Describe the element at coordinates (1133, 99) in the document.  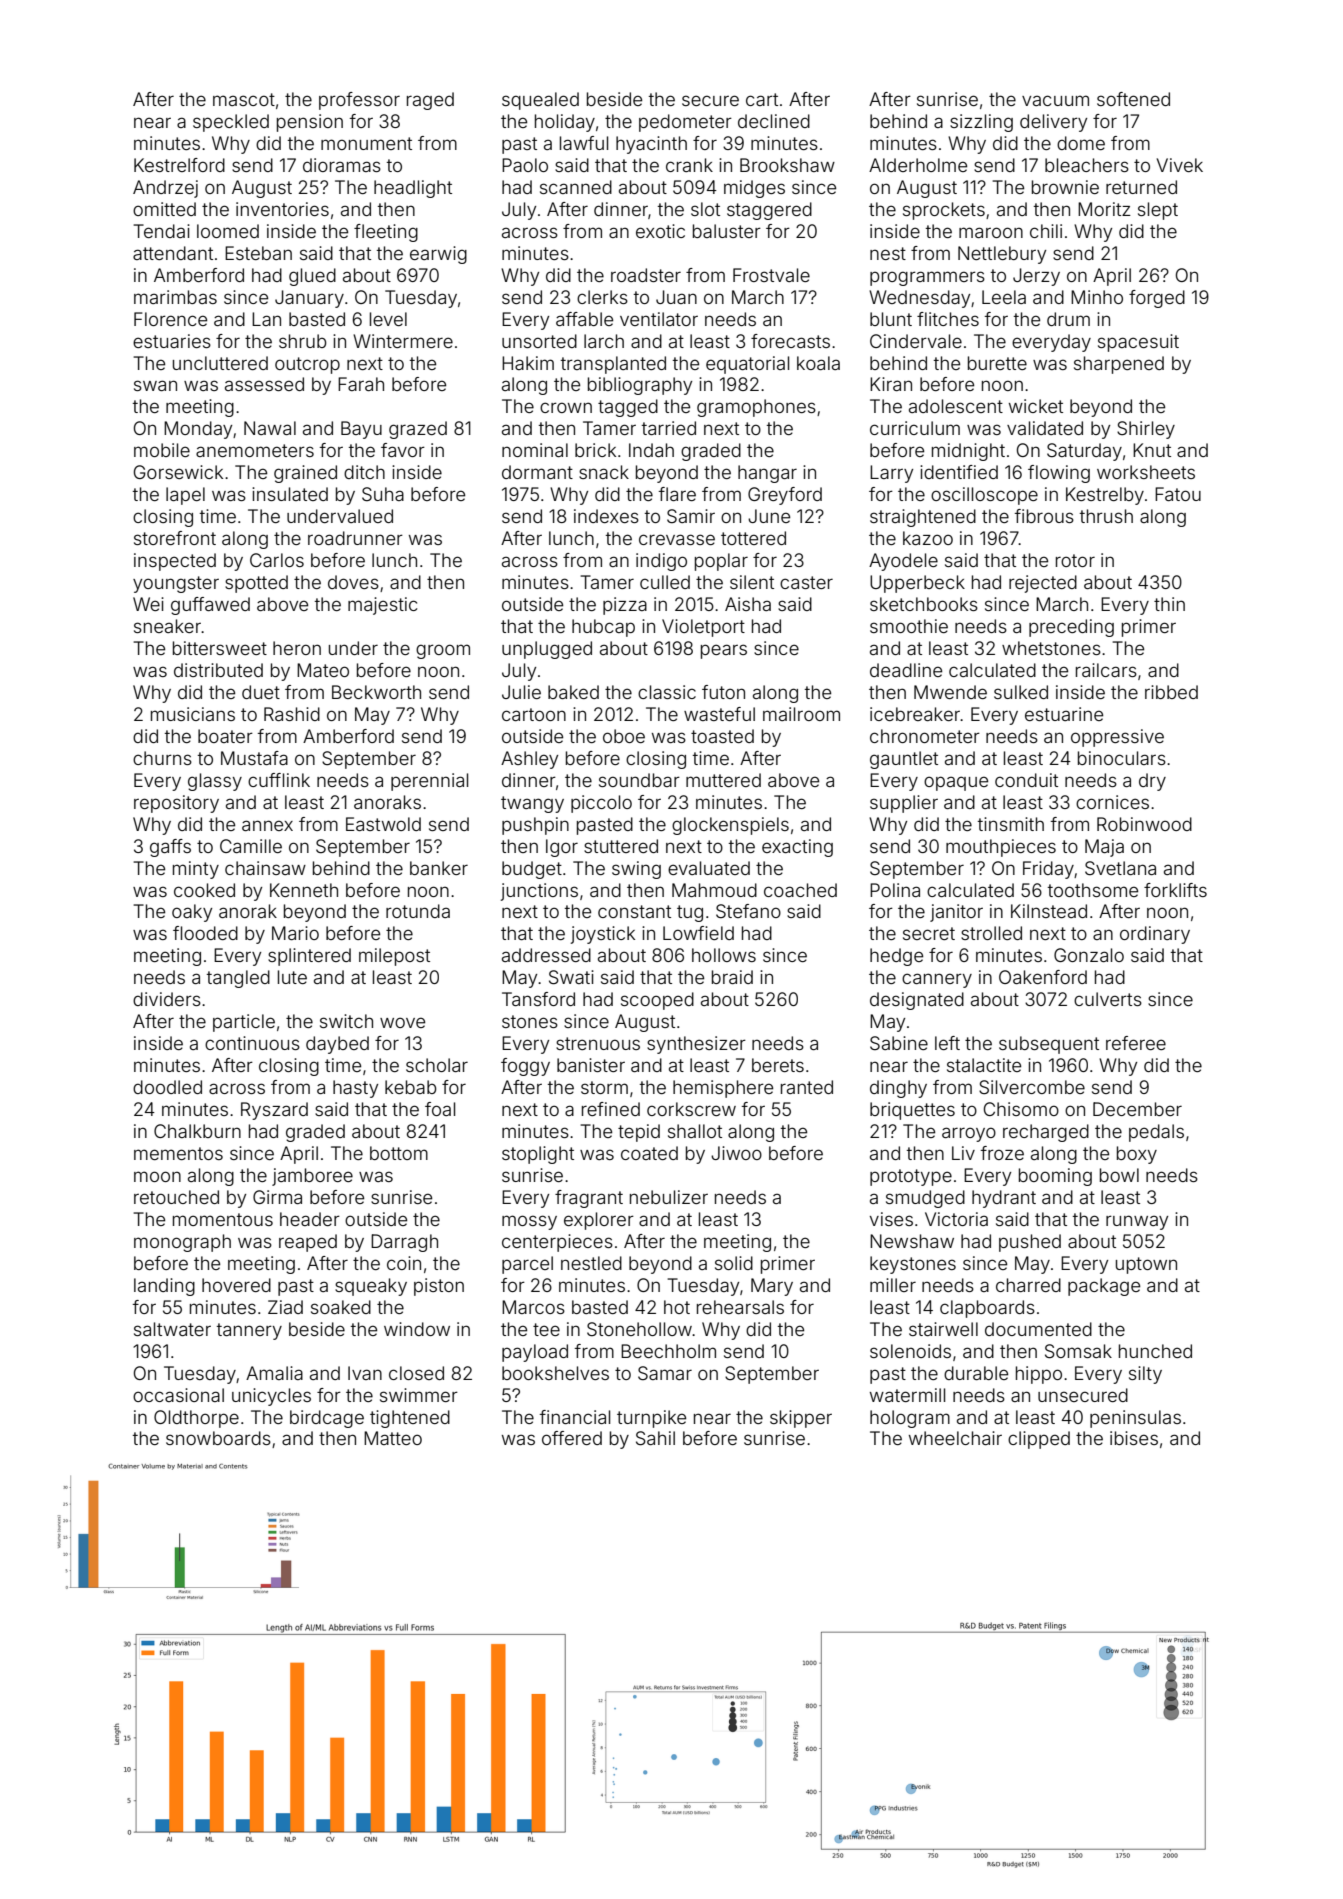
I see `softened` at that location.
